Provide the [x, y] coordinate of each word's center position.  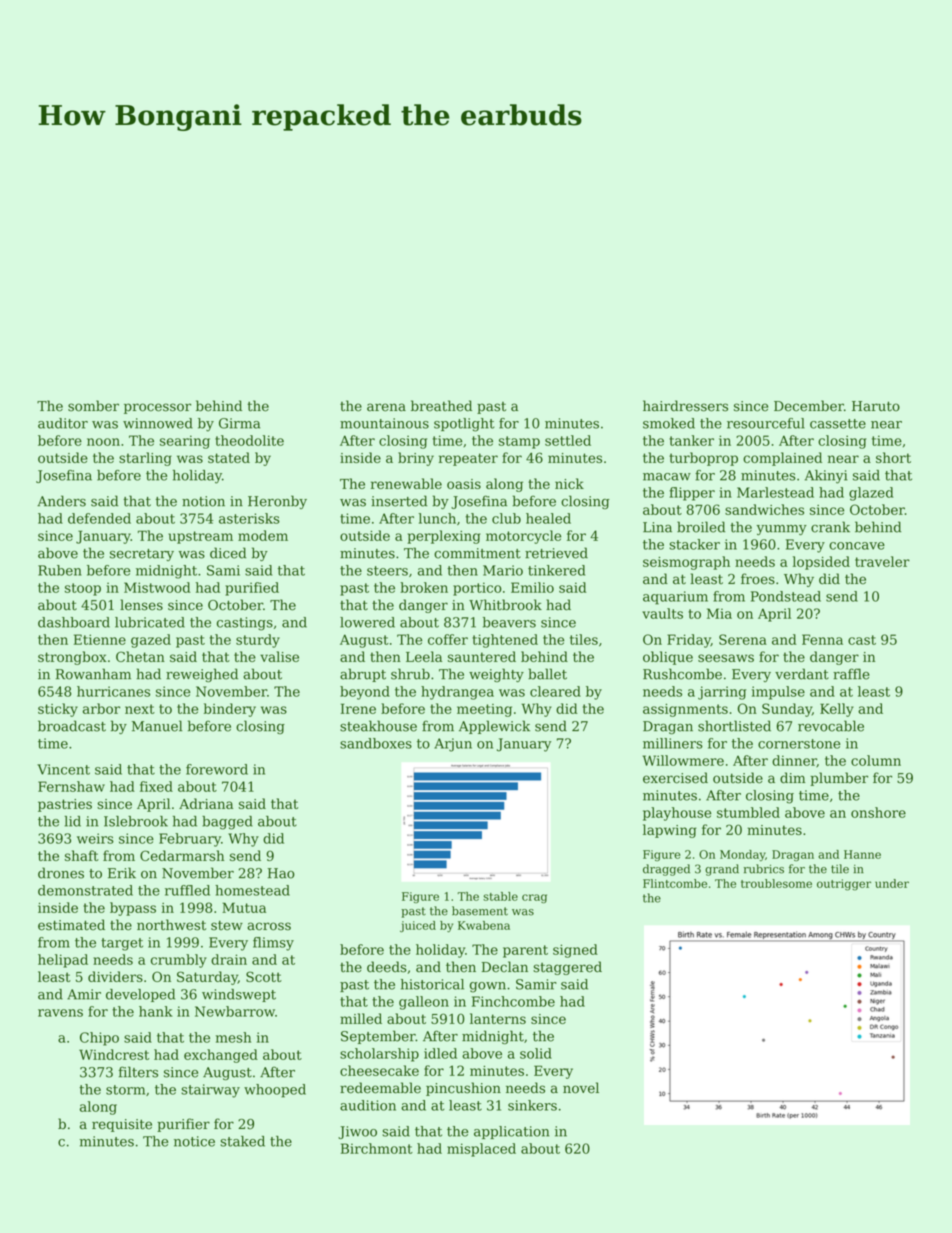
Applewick [494, 727]
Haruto [876, 406]
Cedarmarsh [182, 855]
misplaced [481, 1150]
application [511, 1132]
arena [386, 407]
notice [194, 1141]
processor [157, 408]
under [892, 883]
